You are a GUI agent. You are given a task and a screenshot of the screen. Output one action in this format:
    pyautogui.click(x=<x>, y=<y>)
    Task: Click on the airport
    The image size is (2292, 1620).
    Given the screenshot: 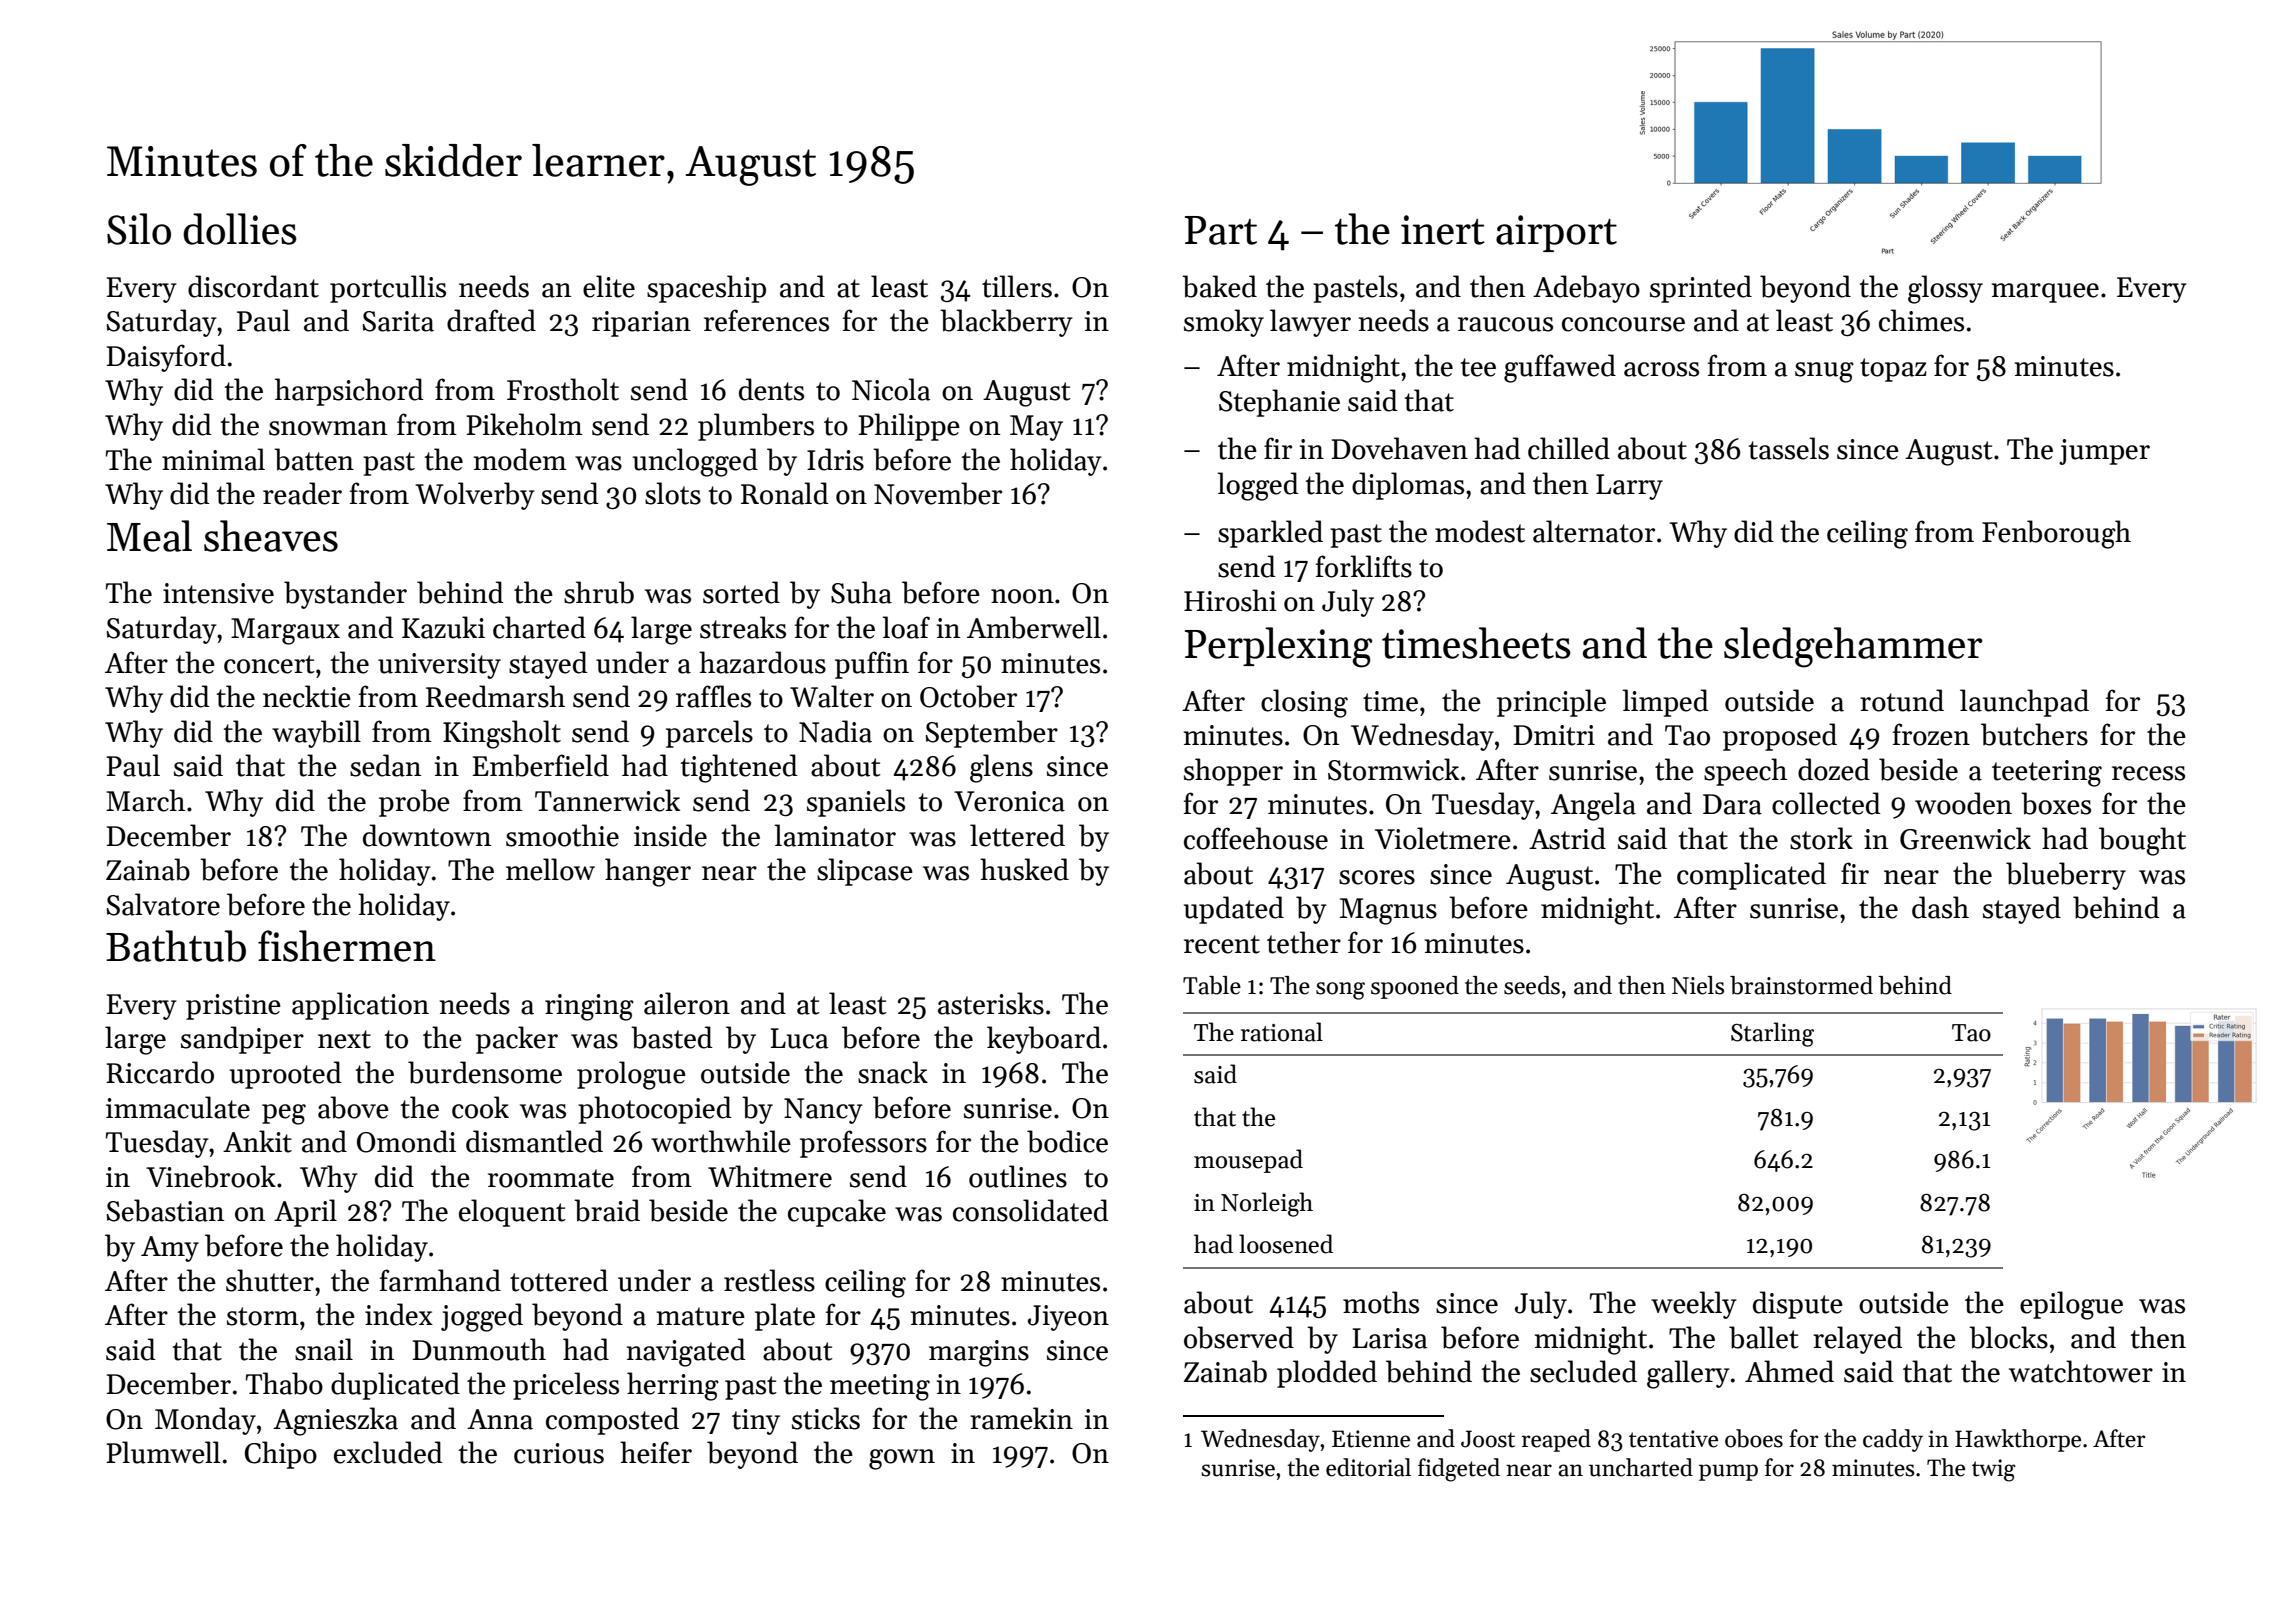 What is the action you would take?
    pyautogui.click(x=1556, y=233)
